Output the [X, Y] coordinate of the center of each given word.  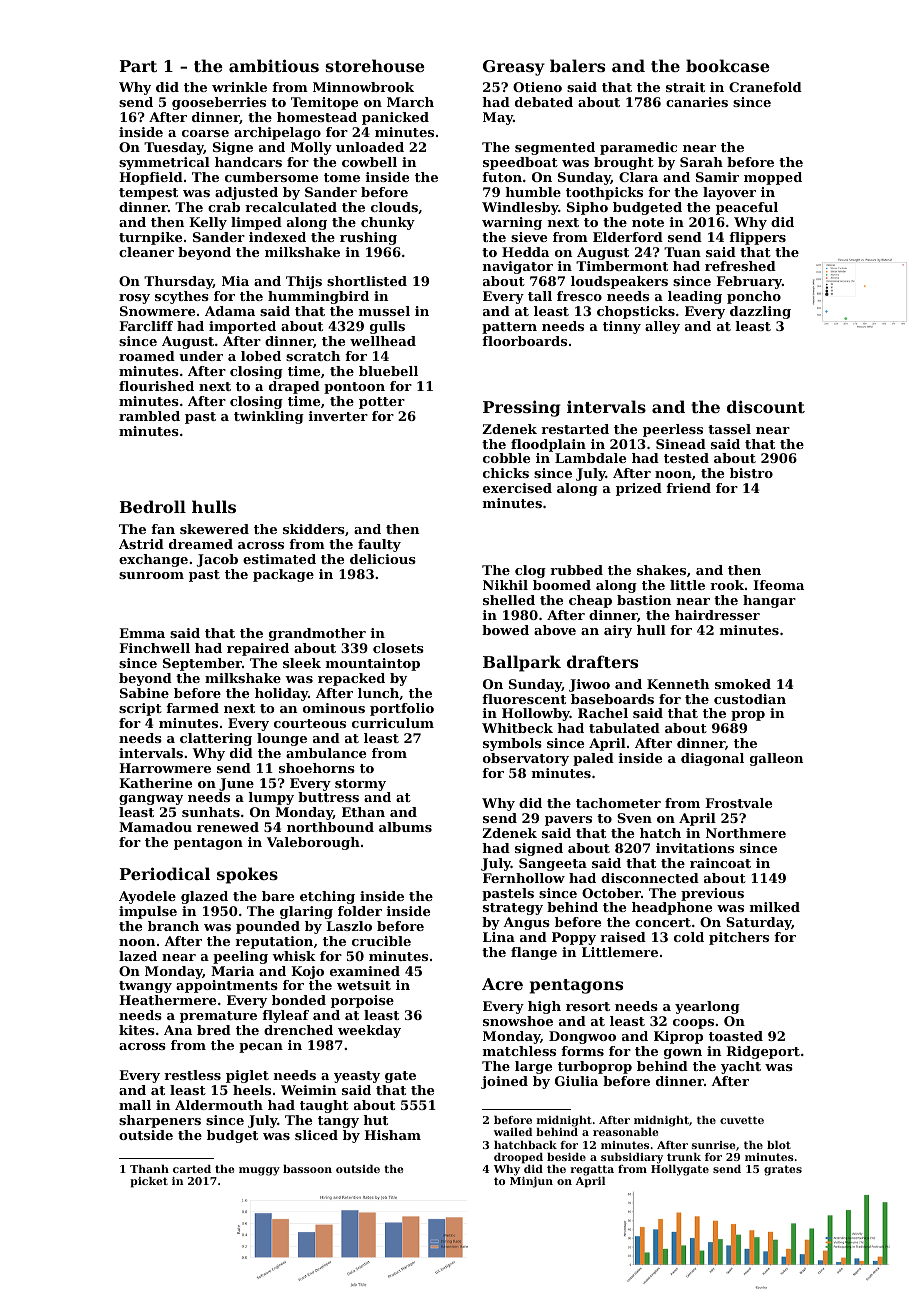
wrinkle [239, 87]
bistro [751, 473]
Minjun [531, 1182]
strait [685, 87]
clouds [394, 207]
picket [149, 1182]
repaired [258, 649]
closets [398, 648]
